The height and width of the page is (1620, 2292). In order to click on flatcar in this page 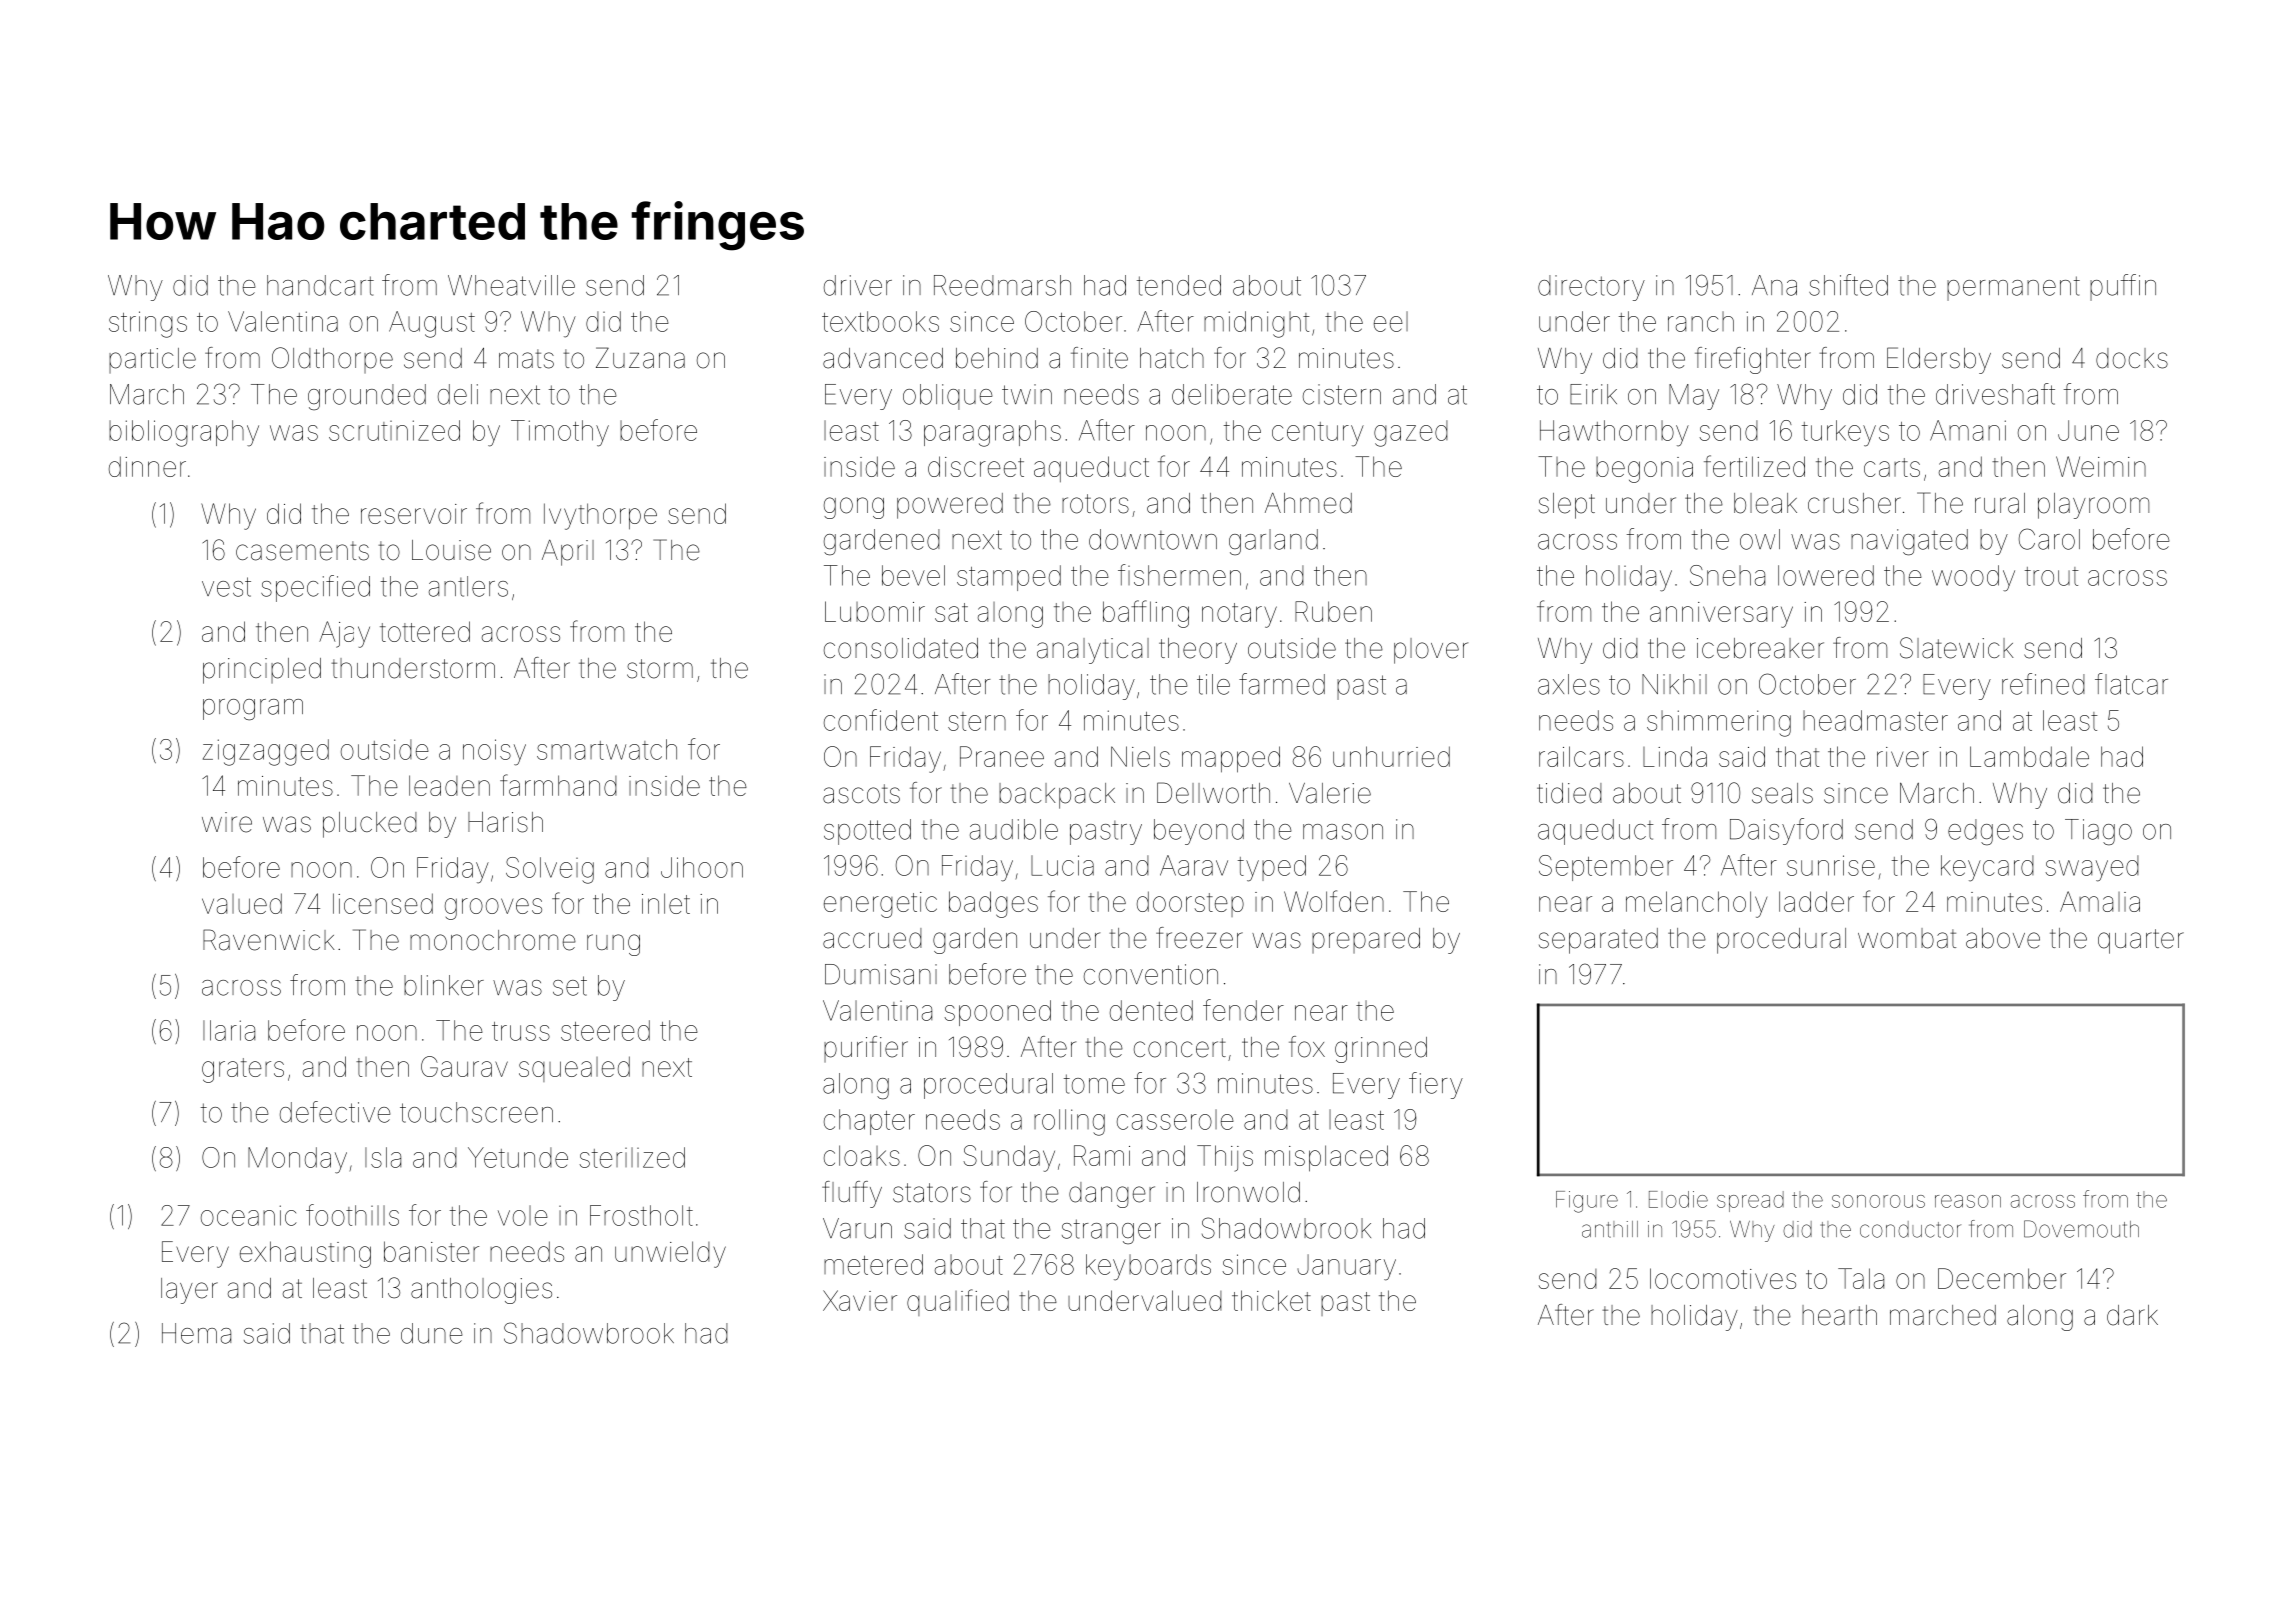, I will do `click(2131, 684)`.
